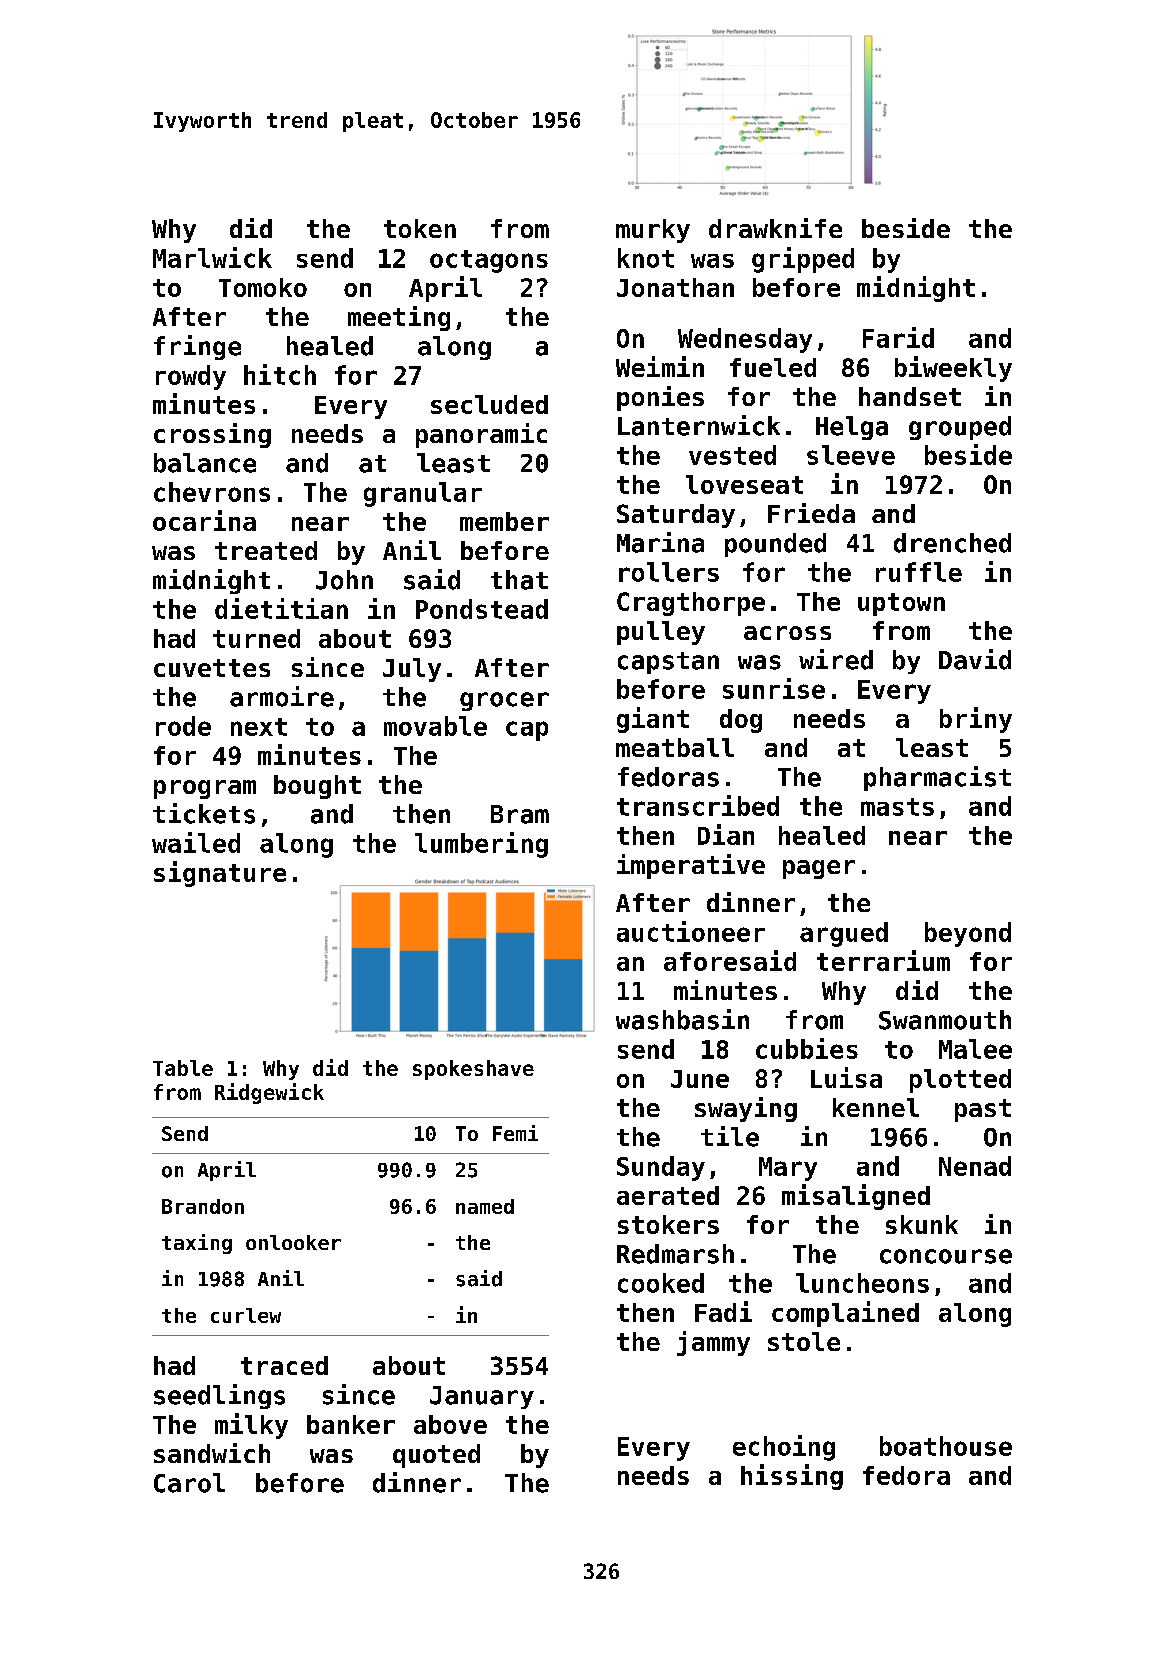 This screenshot has width=1165, height=1654. What do you see at coordinates (775, 228) in the screenshot?
I see `drawknife` at bounding box center [775, 228].
